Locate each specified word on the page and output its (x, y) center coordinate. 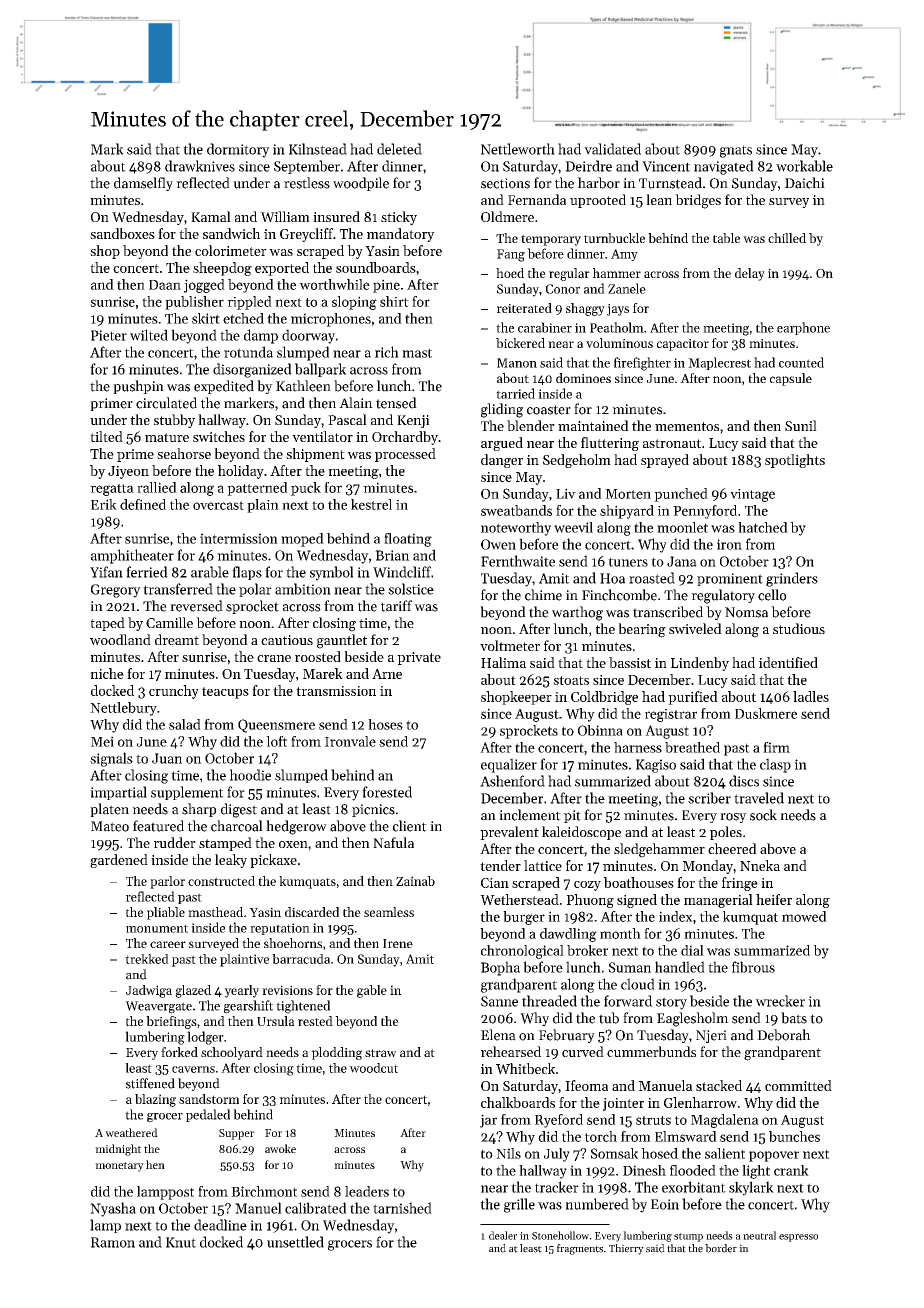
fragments (580, 1249)
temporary (551, 240)
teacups (225, 693)
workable (804, 166)
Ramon (113, 1242)
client (410, 826)
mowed (804, 916)
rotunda (248, 352)
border (721, 1248)
